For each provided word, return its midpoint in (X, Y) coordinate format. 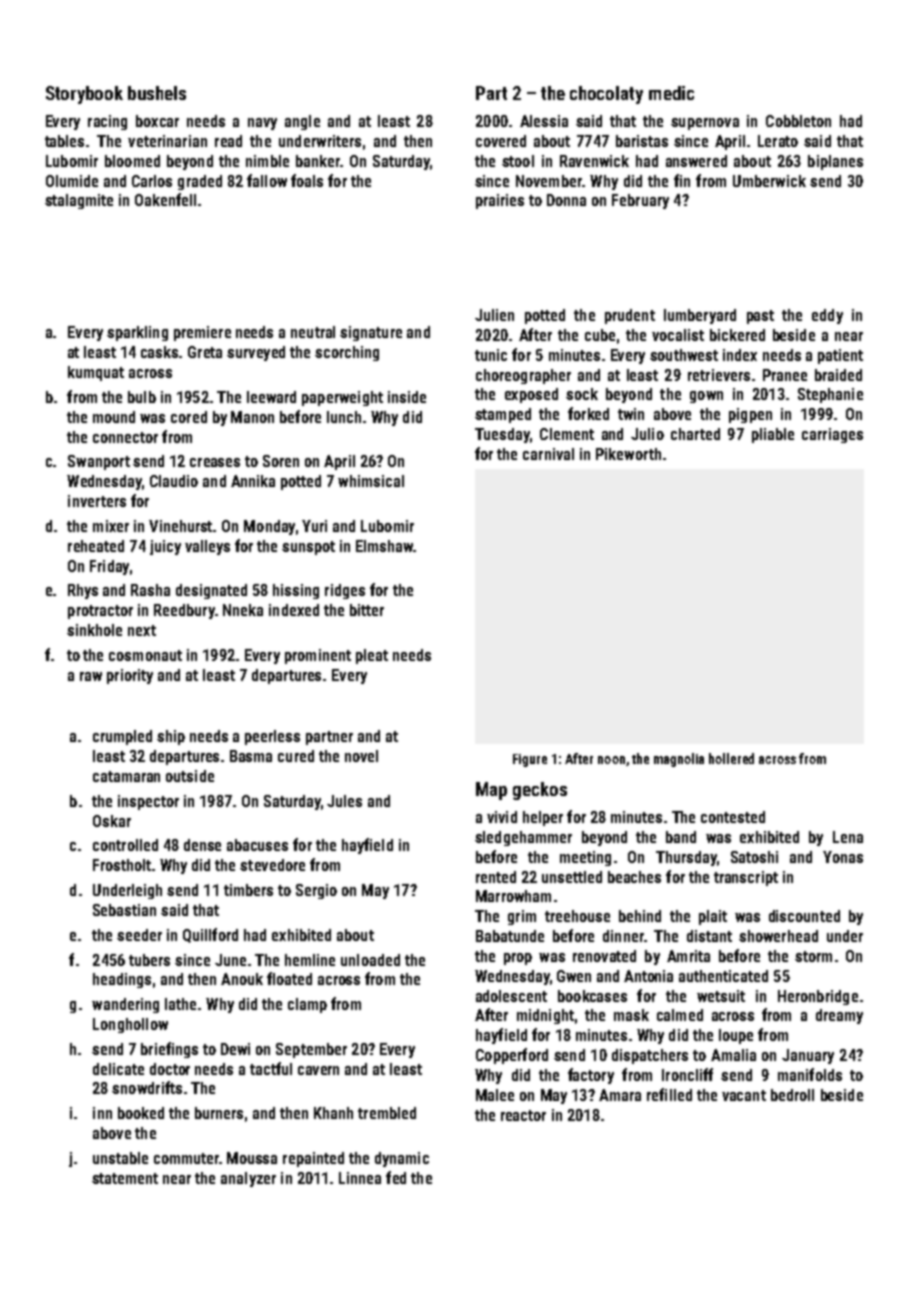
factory (591, 1076)
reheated (96, 546)
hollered (731, 758)
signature (371, 333)
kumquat (96, 373)
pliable (773, 435)
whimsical (371, 481)
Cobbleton (798, 121)
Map (491, 791)
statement (125, 1178)
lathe (180, 1004)
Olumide (72, 181)
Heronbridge (818, 997)
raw (91, 676)
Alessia (544, 121)
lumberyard (700, 316)
